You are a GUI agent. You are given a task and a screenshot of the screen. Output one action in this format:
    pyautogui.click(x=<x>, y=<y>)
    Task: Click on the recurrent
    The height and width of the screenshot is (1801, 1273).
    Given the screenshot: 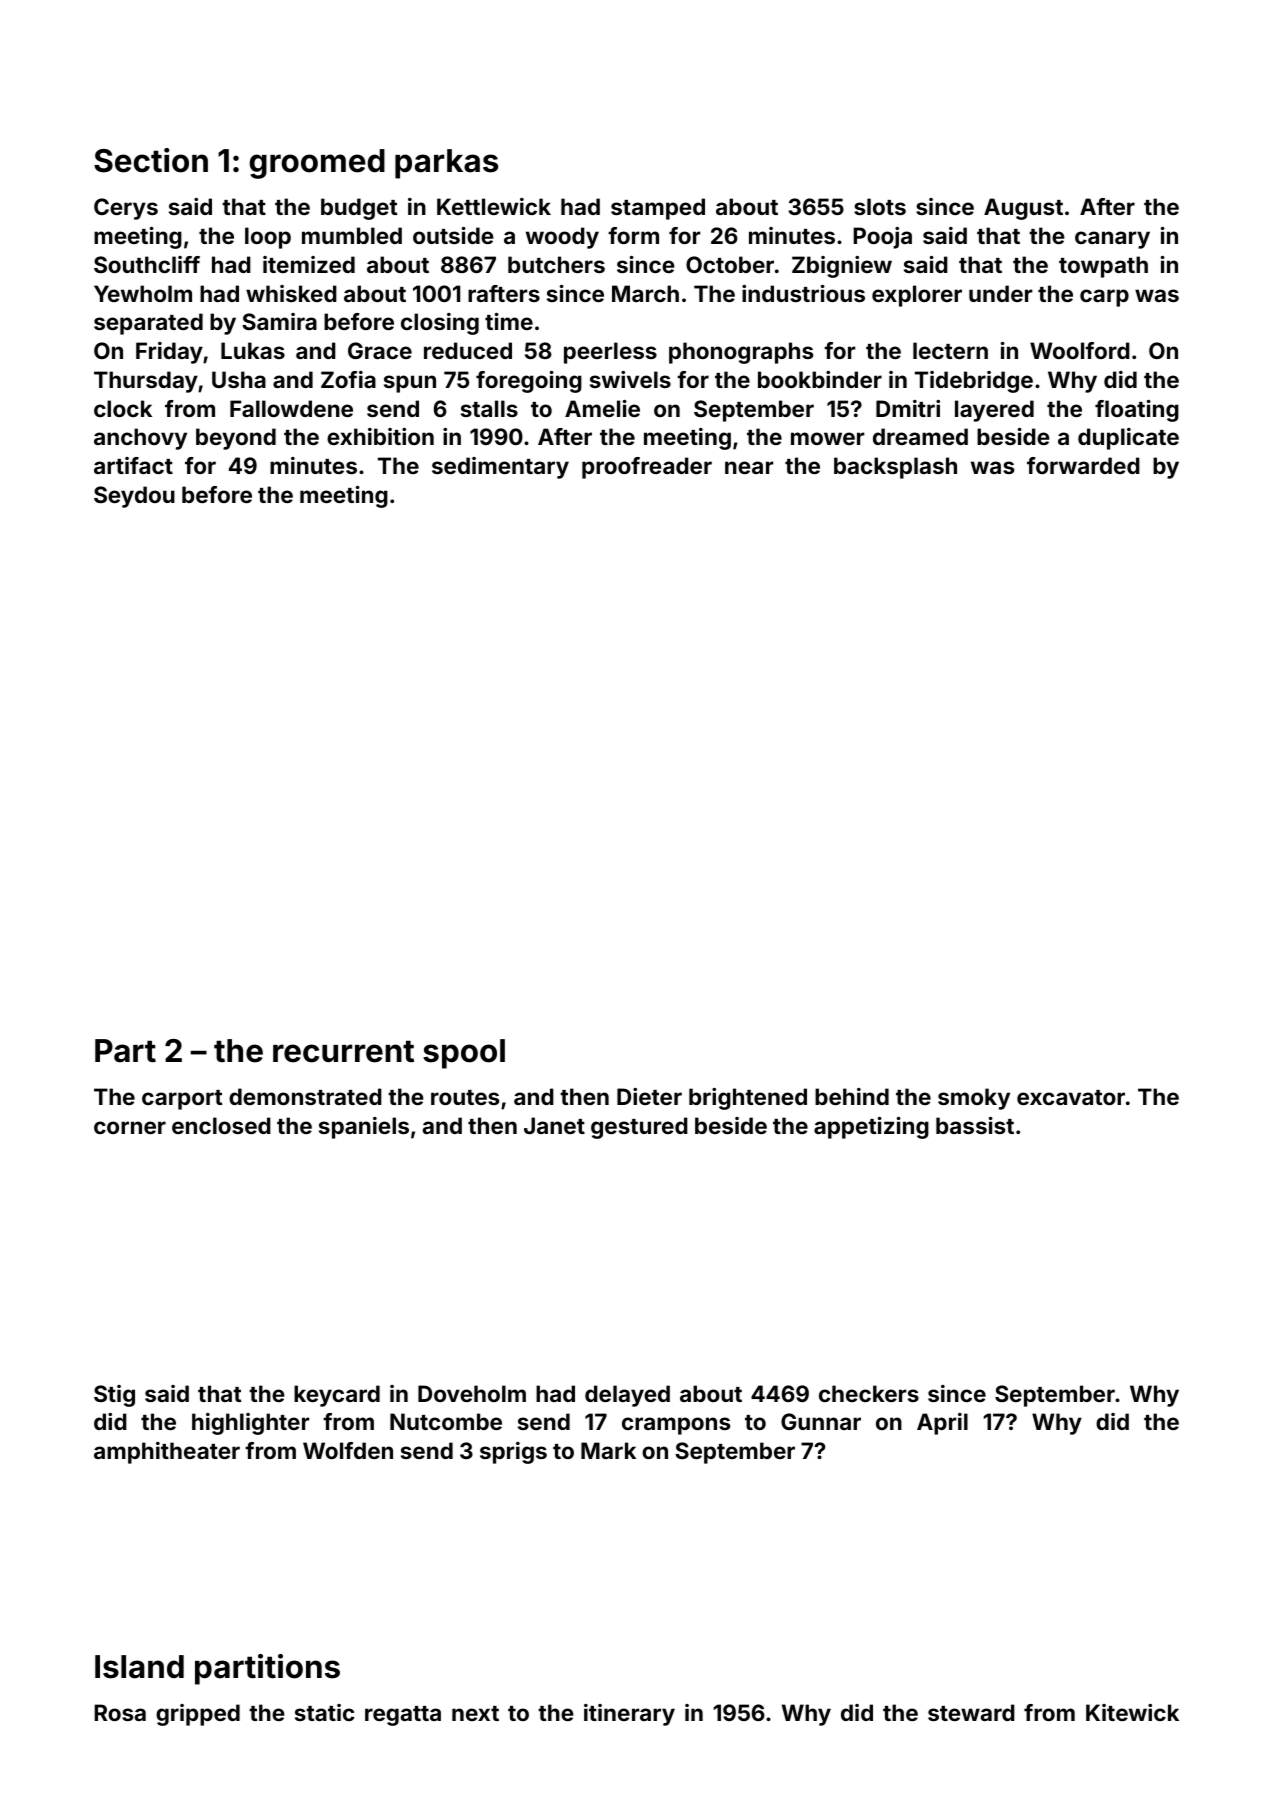 What is the action you would take?
    pyautogui.click(x=343, y=1051)
